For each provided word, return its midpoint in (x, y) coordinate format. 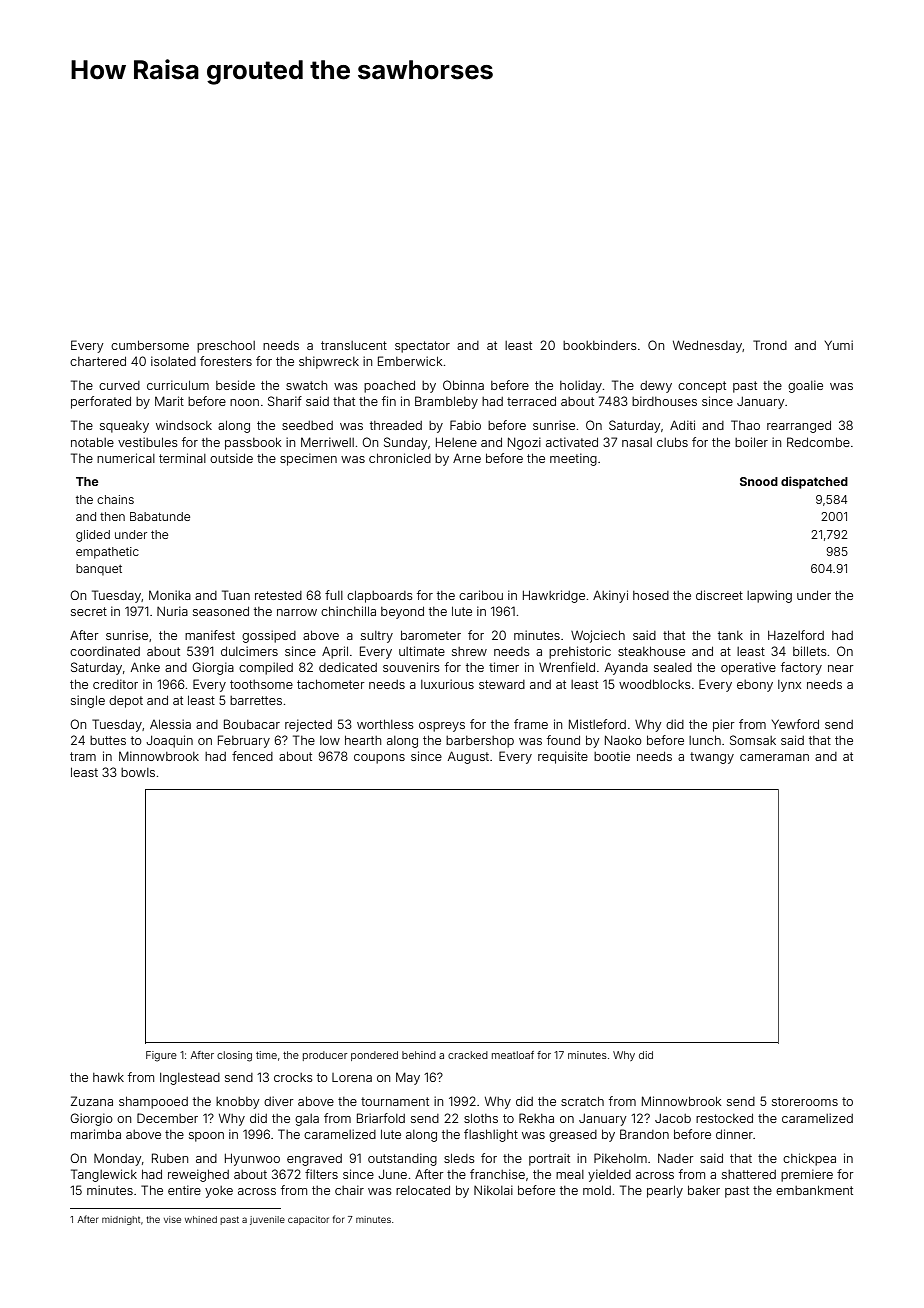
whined (201, 1219)
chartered (98, 361)
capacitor (308, 1220)
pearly (665, 1192)
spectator (422, 347)
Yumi (839, 345)
